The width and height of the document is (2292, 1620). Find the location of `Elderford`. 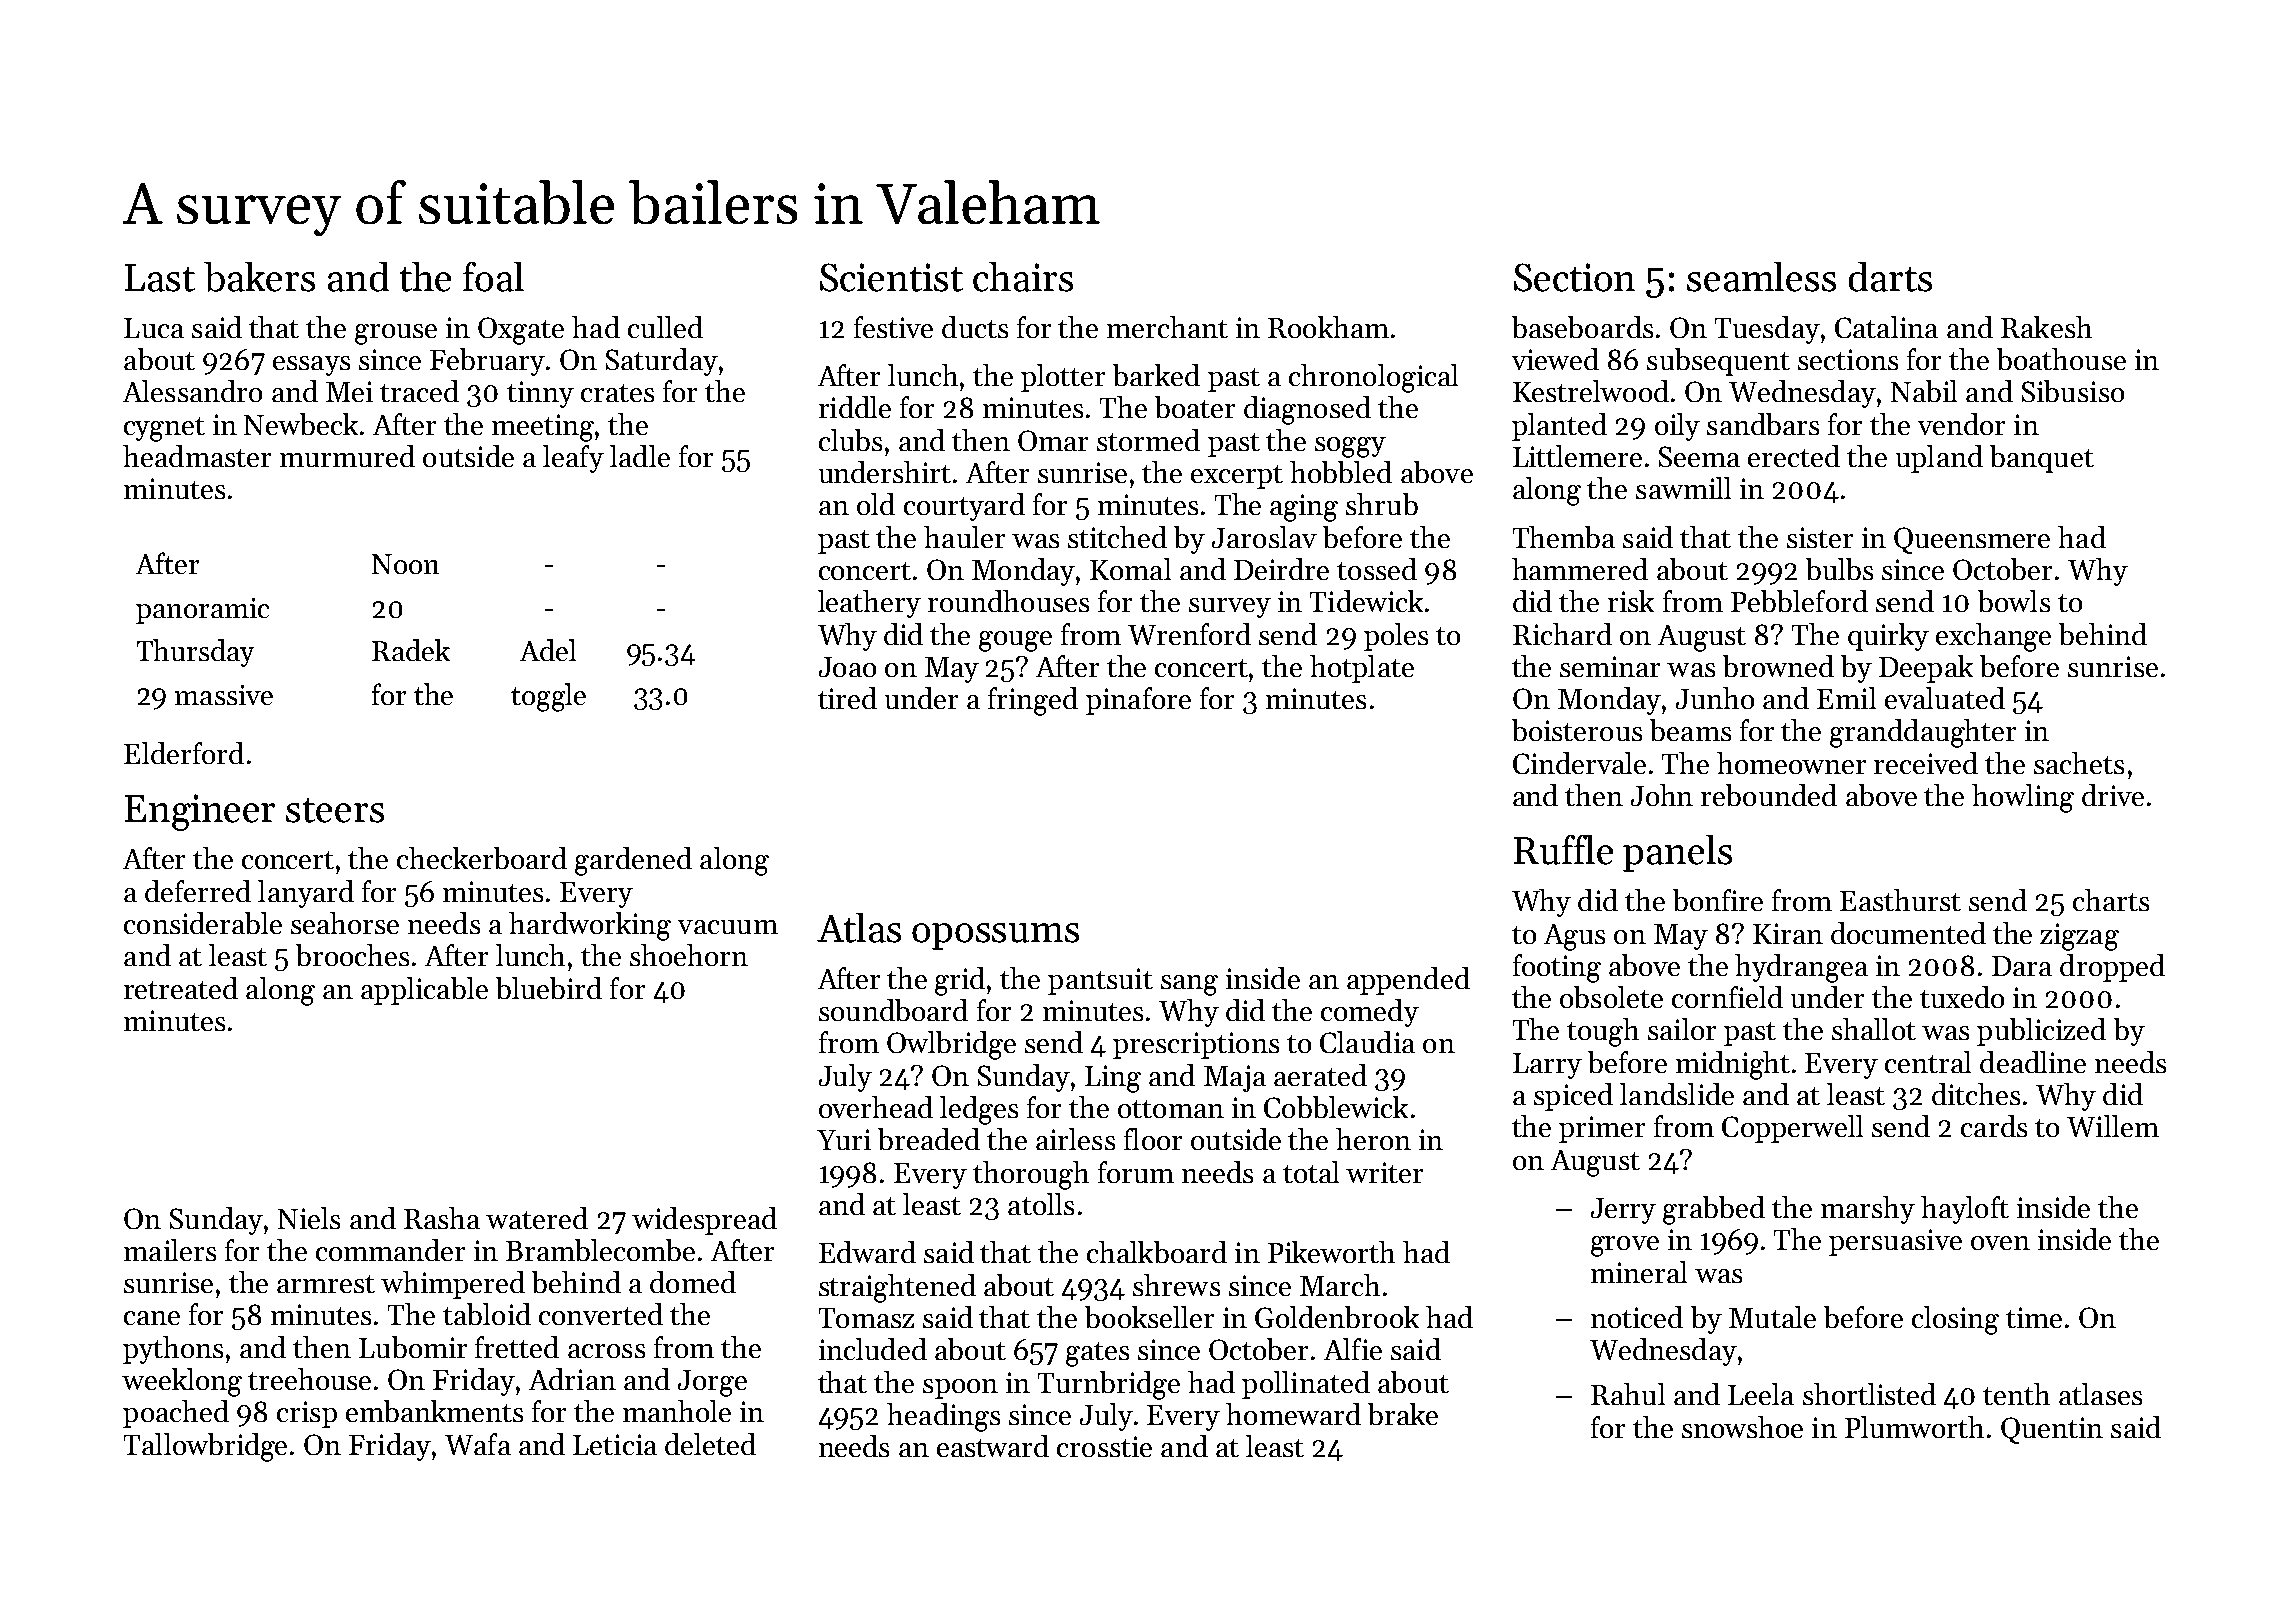

Elderford is located at coordinates (184, 753).
